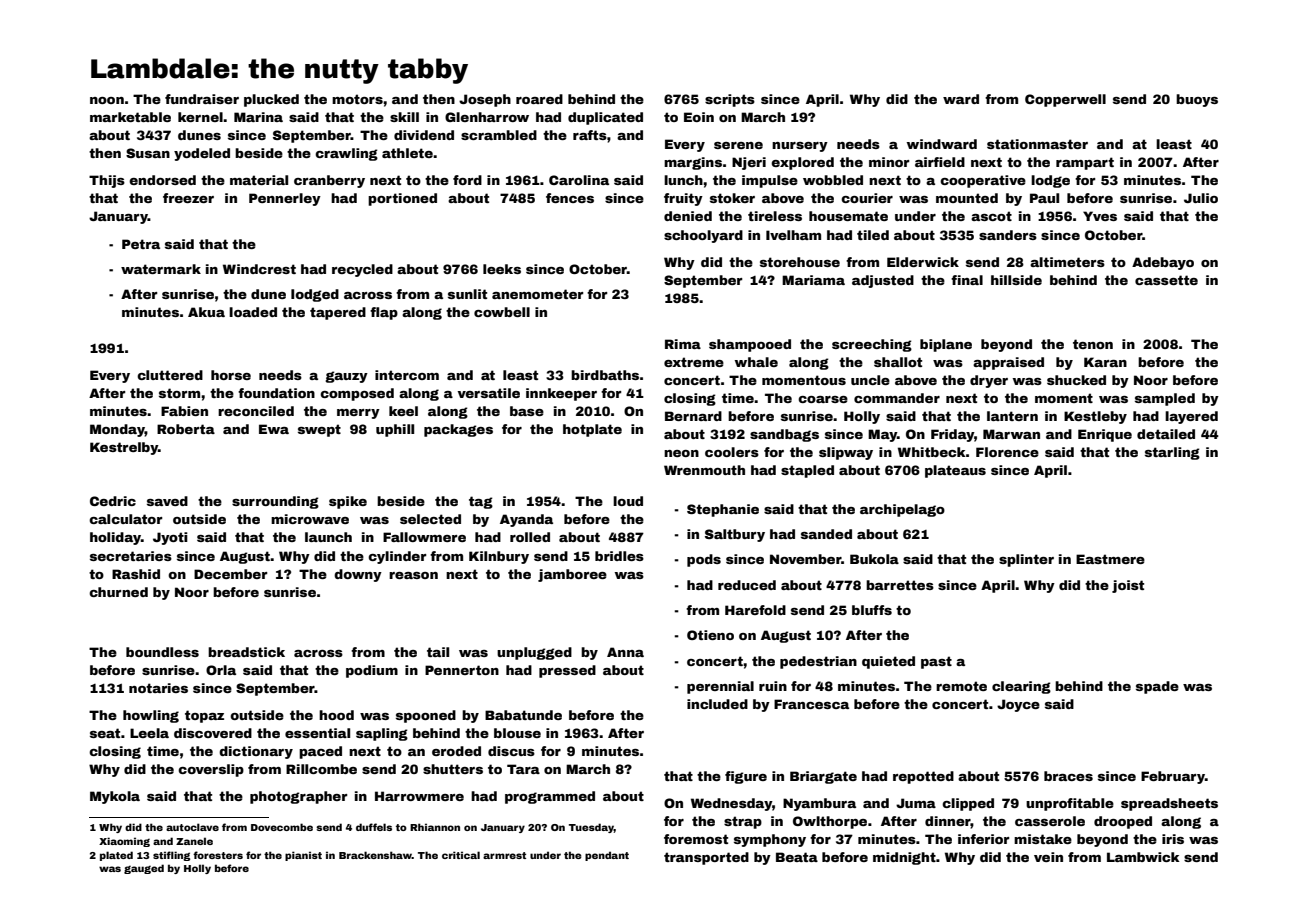  What do you see at coordinates (107, 181) in the screenshot?
I see `Thijs` at bounding box center [107, 181].
